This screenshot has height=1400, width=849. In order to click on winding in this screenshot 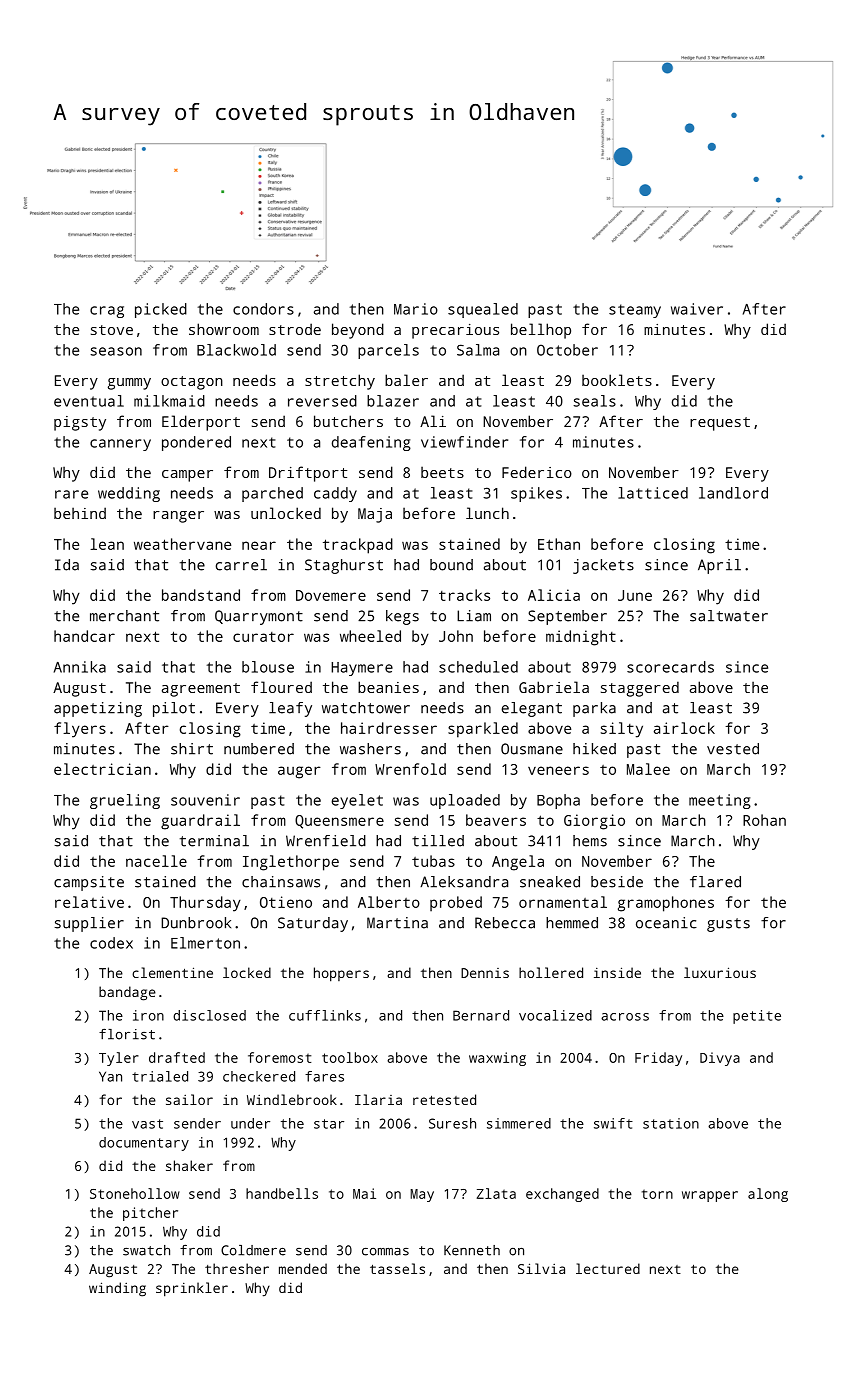, I will do `click(117, 1289)`.
